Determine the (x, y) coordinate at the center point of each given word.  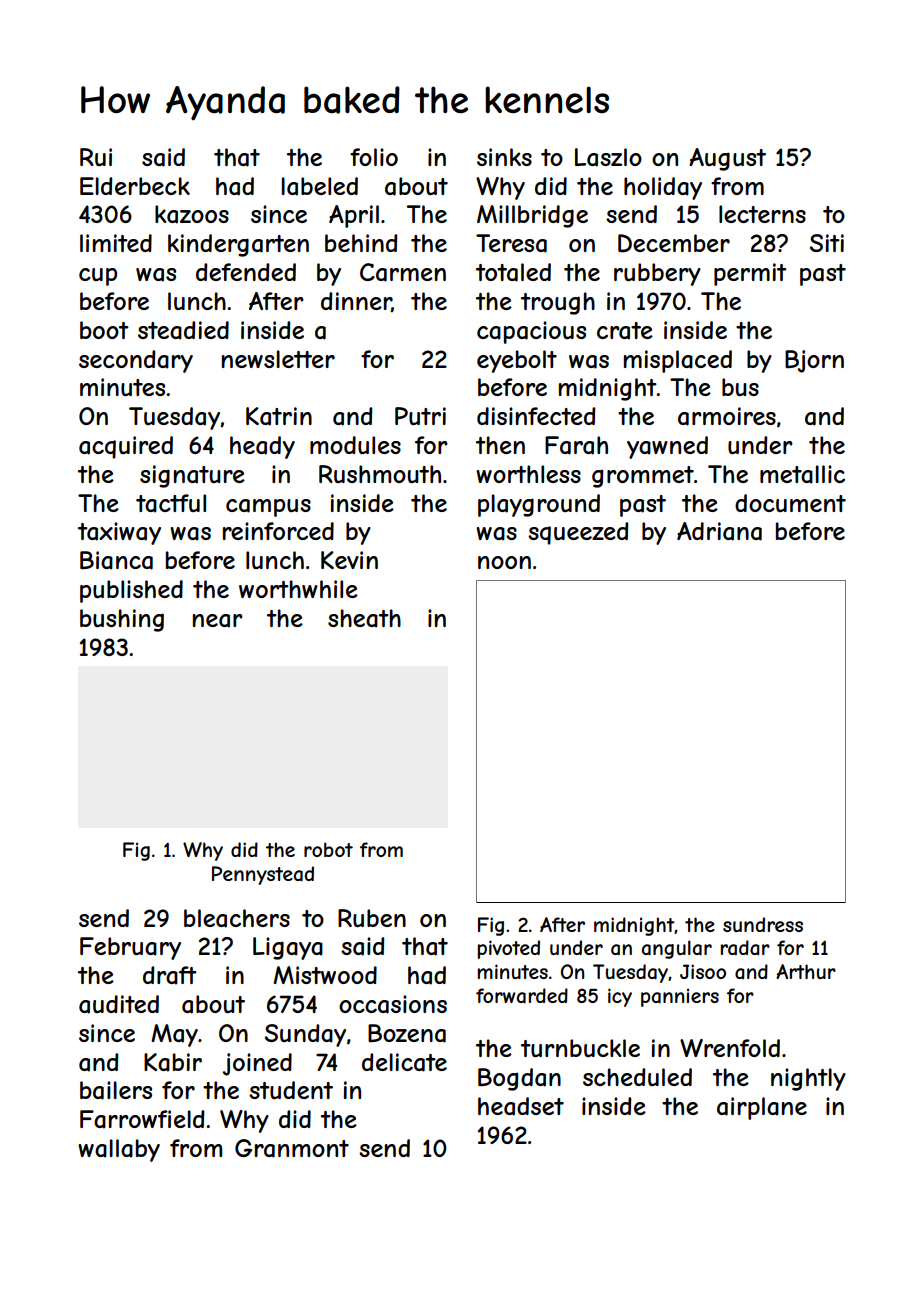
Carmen (403, 272)
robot (328, 849)
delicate (404, 1062)
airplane (762, 1108)
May (174, 1035)
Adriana (719, 531)
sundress (763, 924)
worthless (528, 474)
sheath (364, 618)
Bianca (116, 560)
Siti (827, 243)
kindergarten (238, 245)
